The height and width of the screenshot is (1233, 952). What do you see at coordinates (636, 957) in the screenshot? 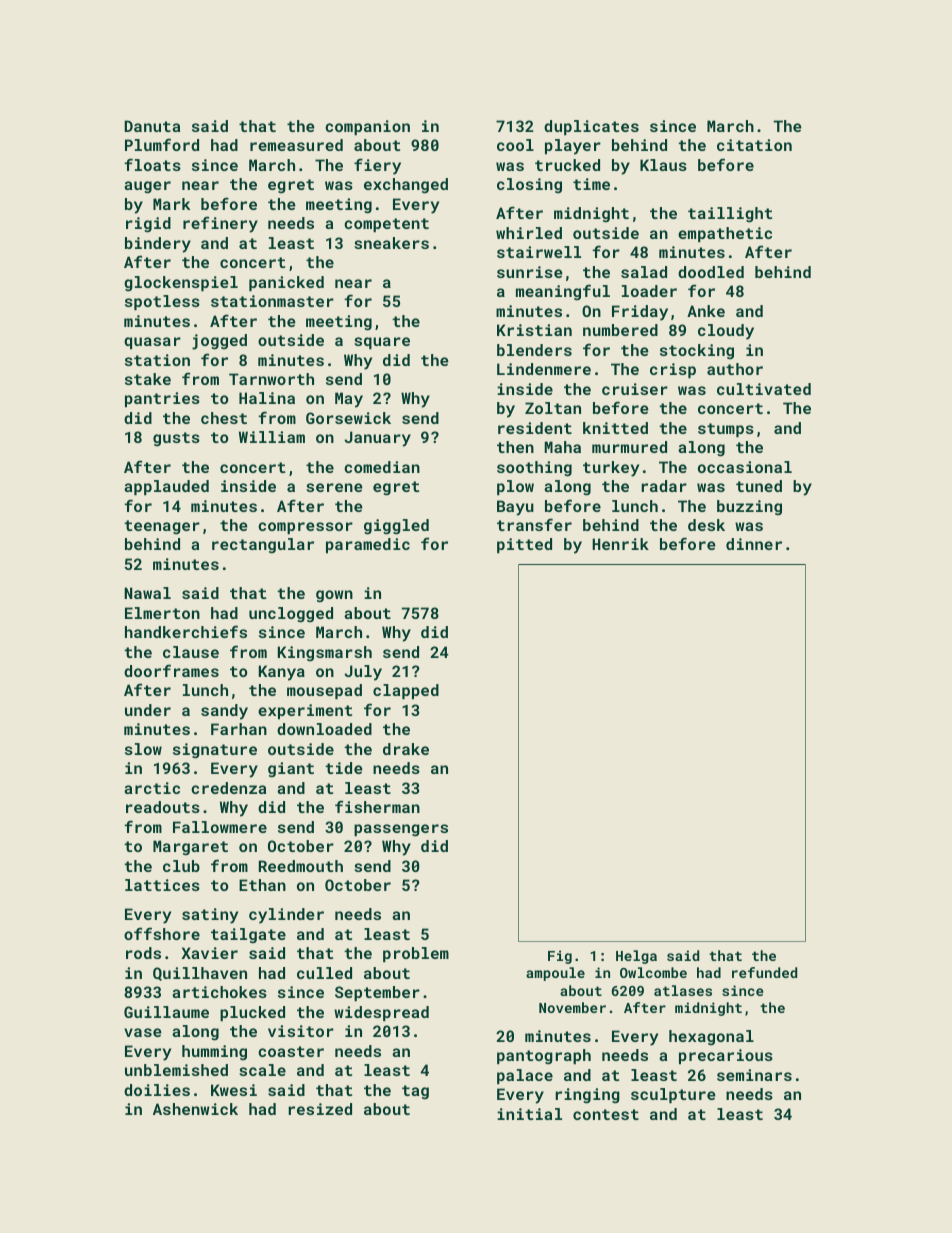
I see `Helga` at bounding box center [636, 957].
